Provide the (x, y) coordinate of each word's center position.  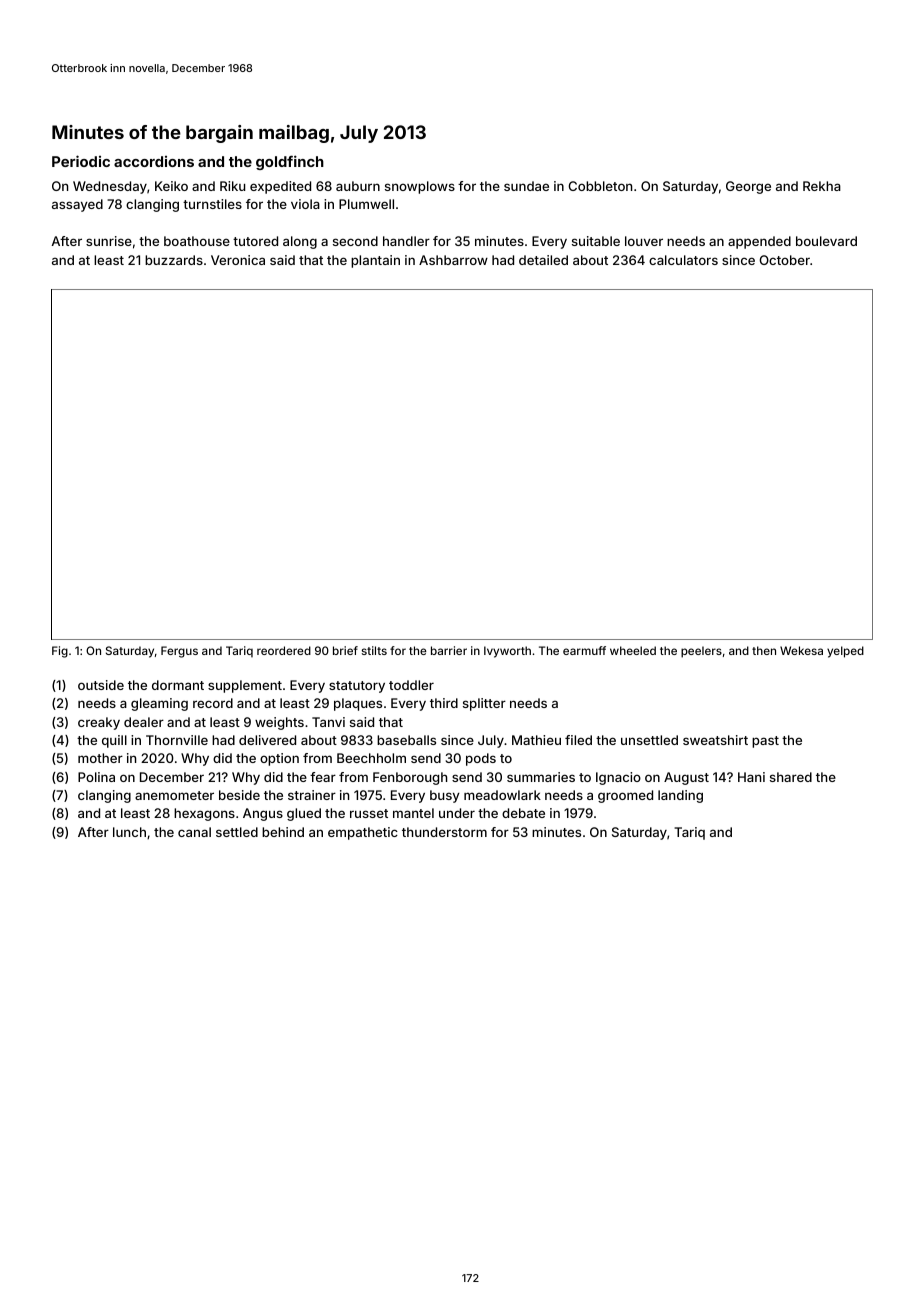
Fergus (179, 652)
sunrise (109, 241)
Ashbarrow (453, 260)
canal (194, 832)
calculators (683, 260)
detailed (543, 260)
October (784, 260)
